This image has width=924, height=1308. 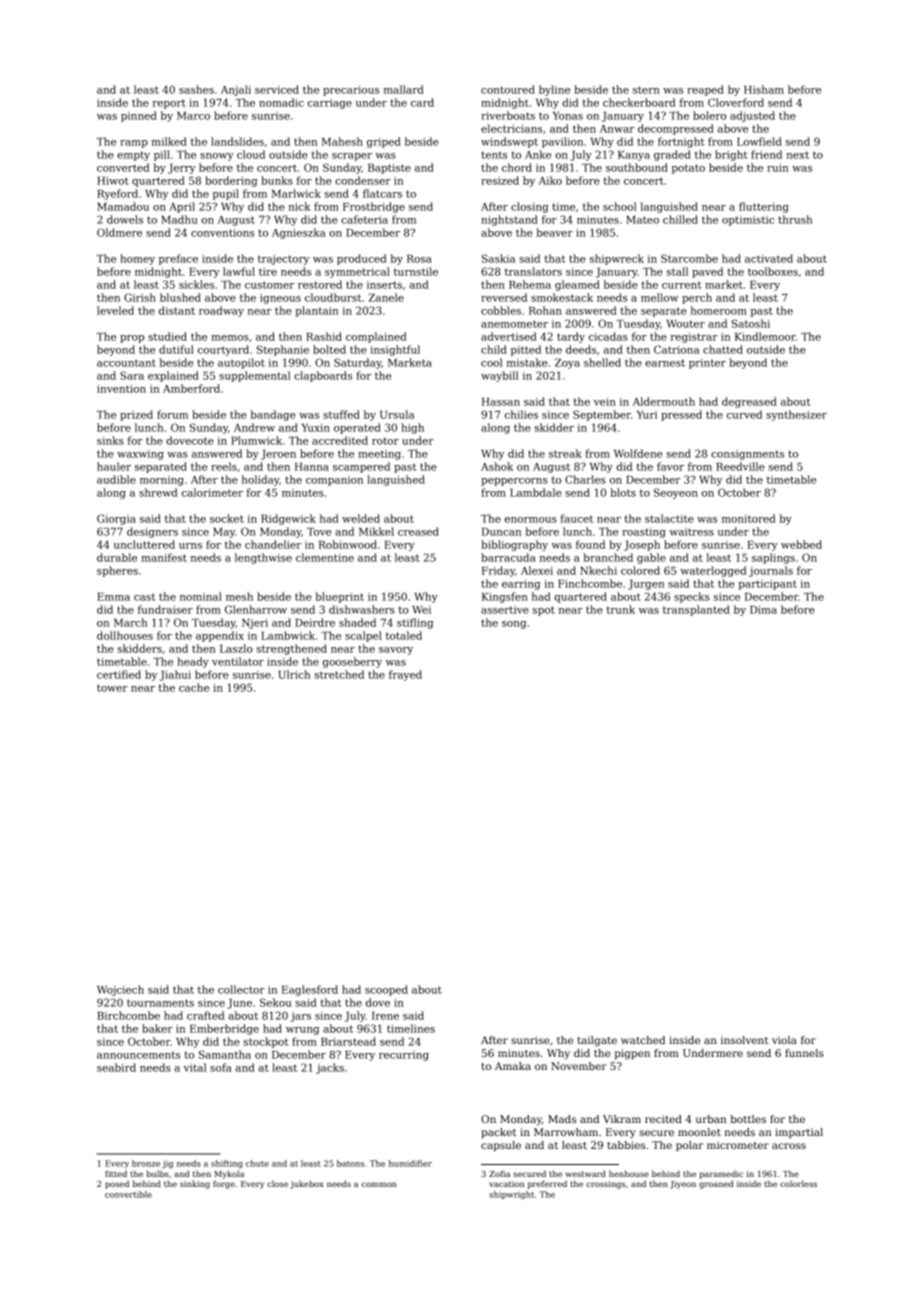 I want to click on thrush, so click(x=795, y=219).
